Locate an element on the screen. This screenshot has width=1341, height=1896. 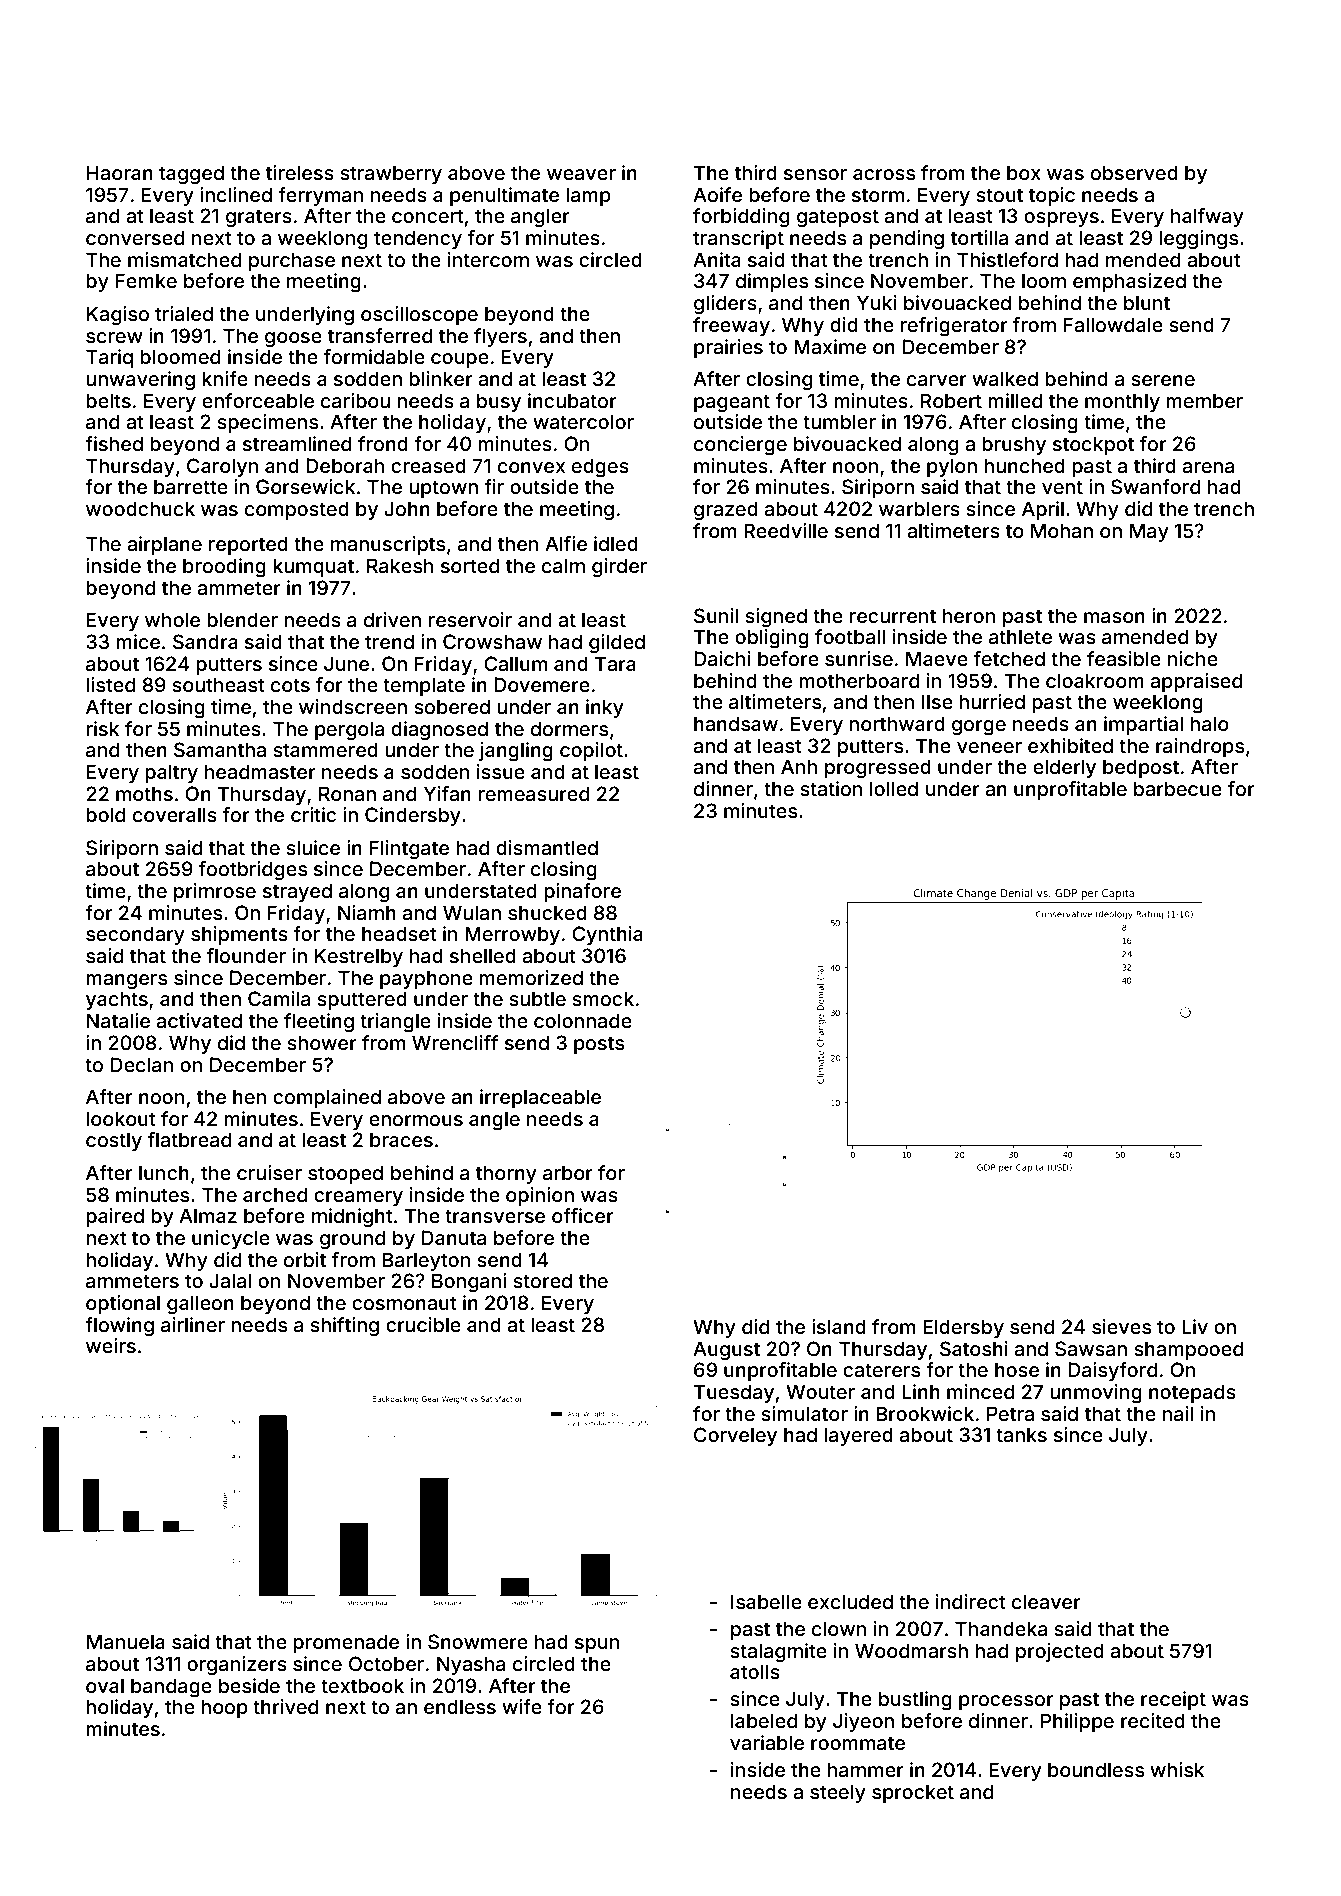
Eldersby is located at coordinates (963, 1328).
